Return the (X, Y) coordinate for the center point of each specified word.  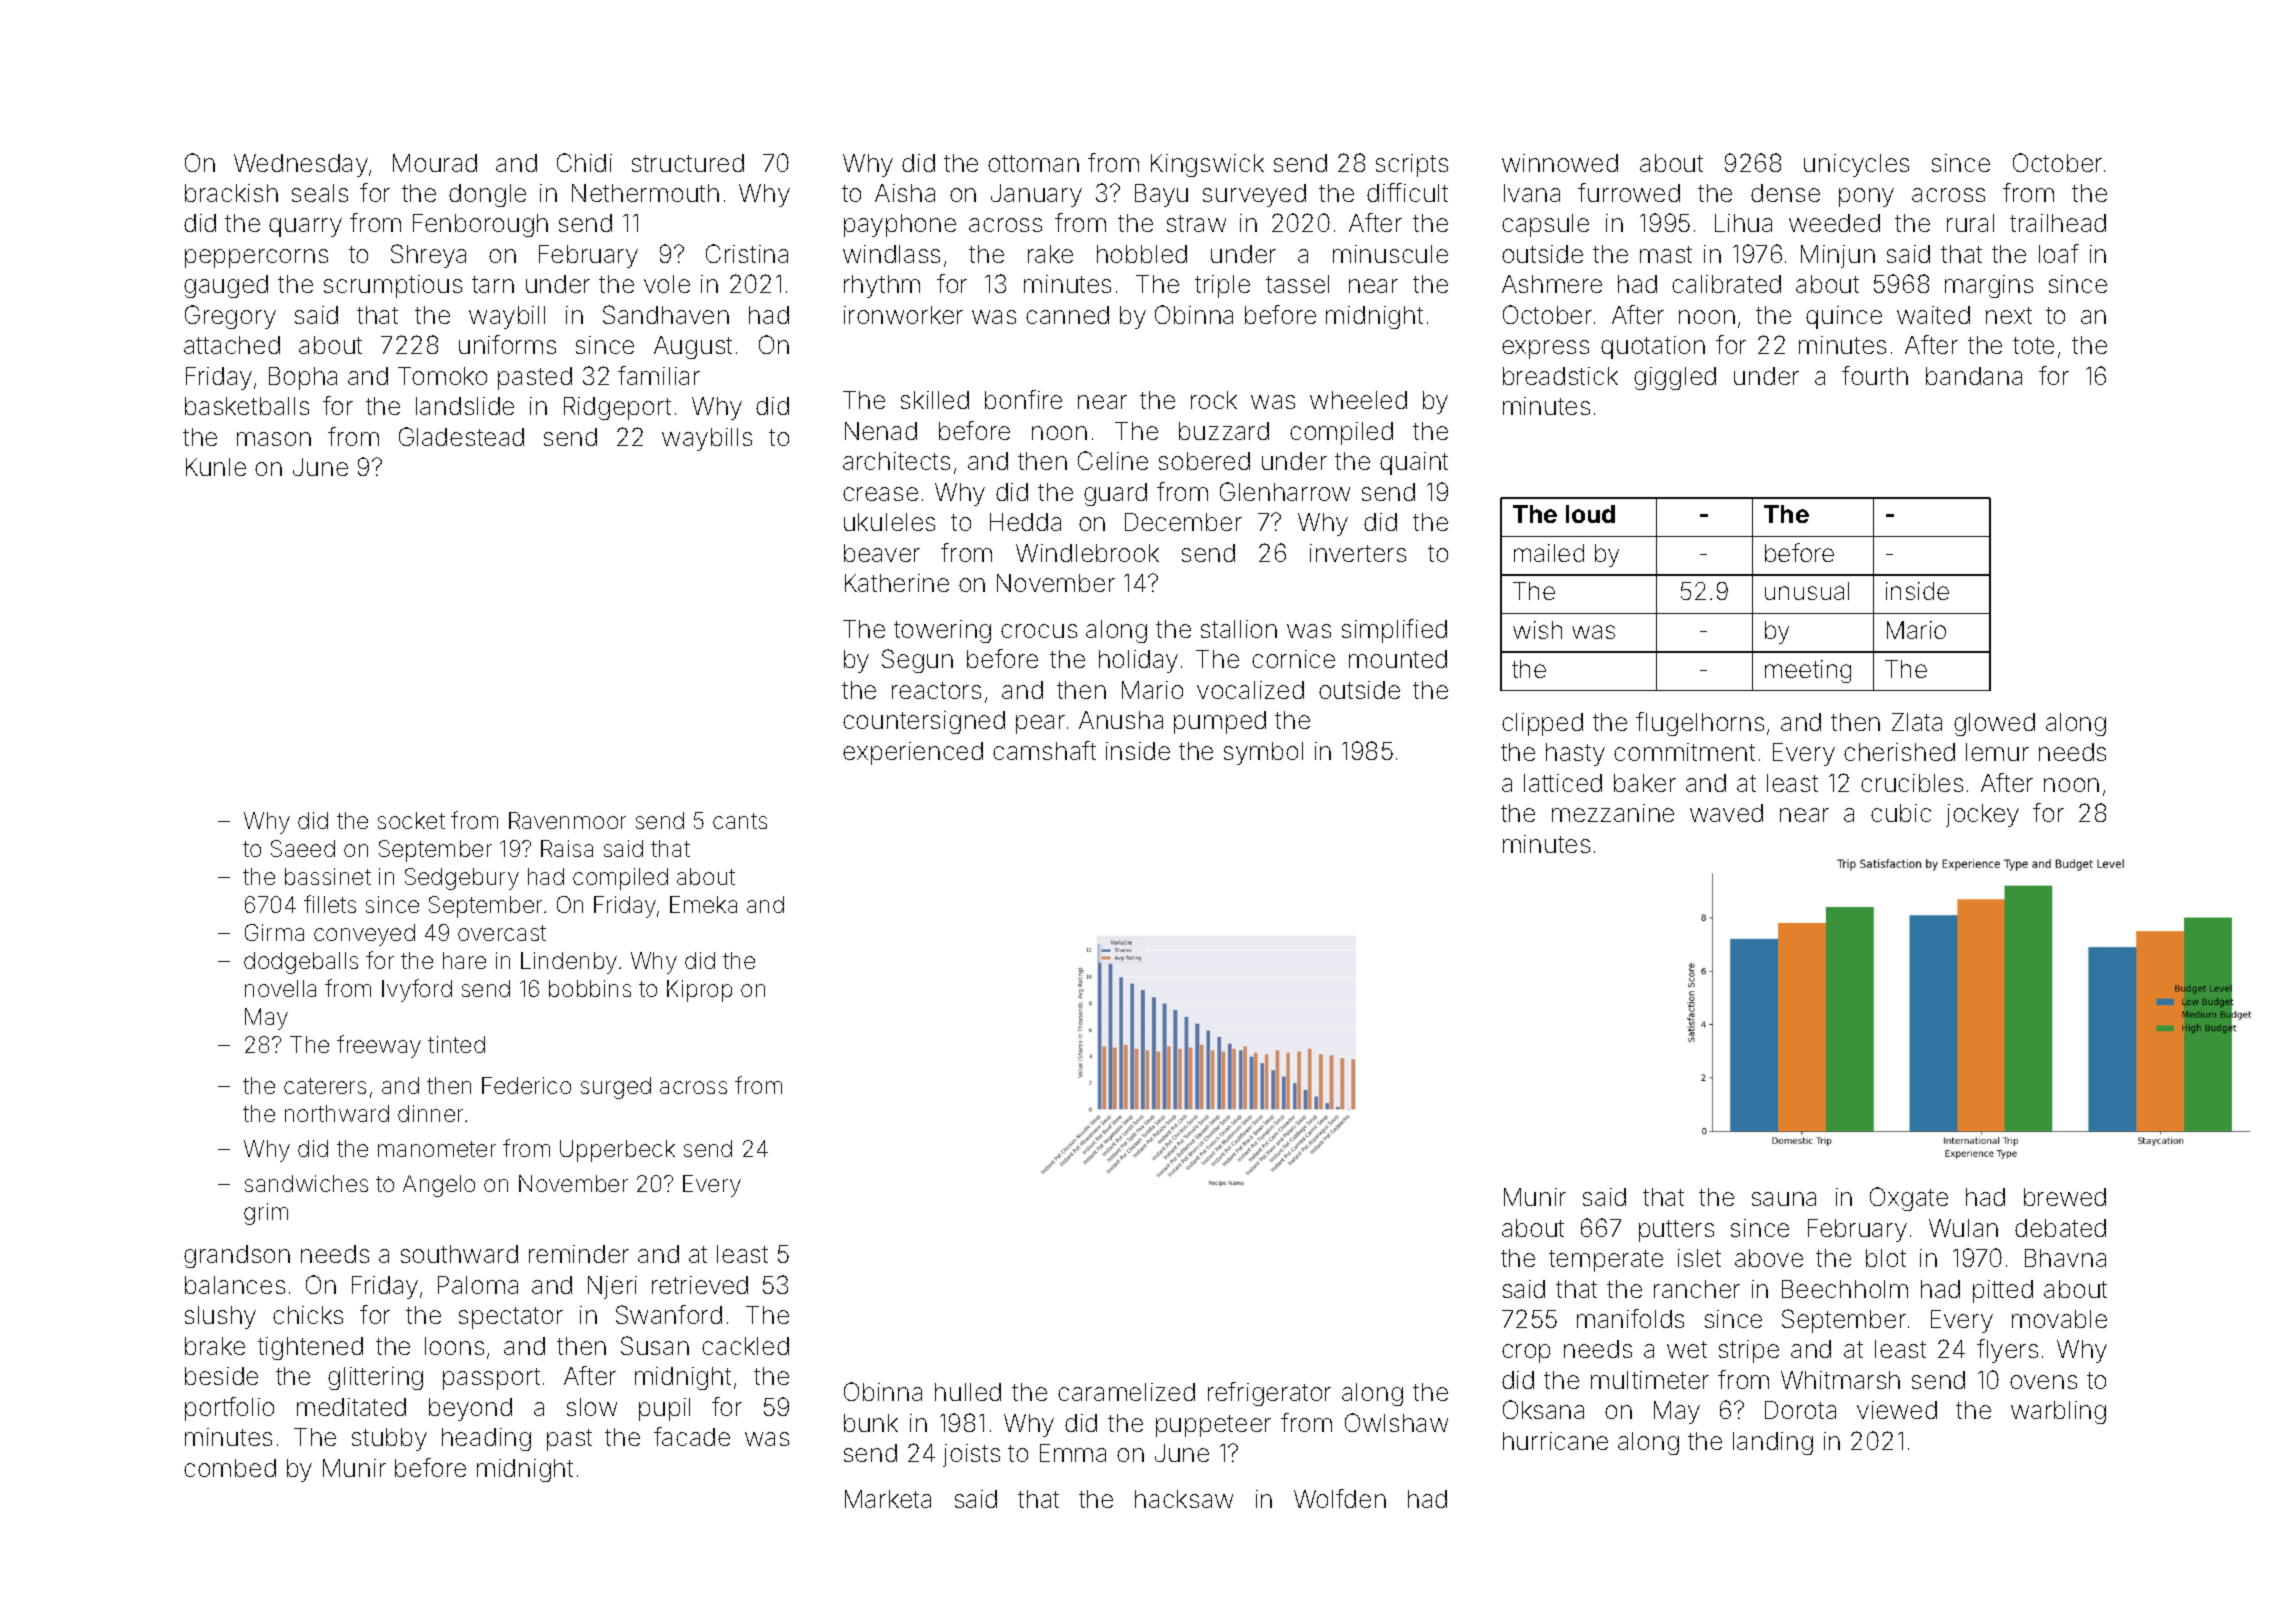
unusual (1807, 591)
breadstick (1560, 376)
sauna (1784, 1199)
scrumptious (393, 286)
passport (491, 1379)
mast (1666, 254)
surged (616, 1088)
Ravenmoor (567, 820)
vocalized (1250, 690)
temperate (1606, 1261)
